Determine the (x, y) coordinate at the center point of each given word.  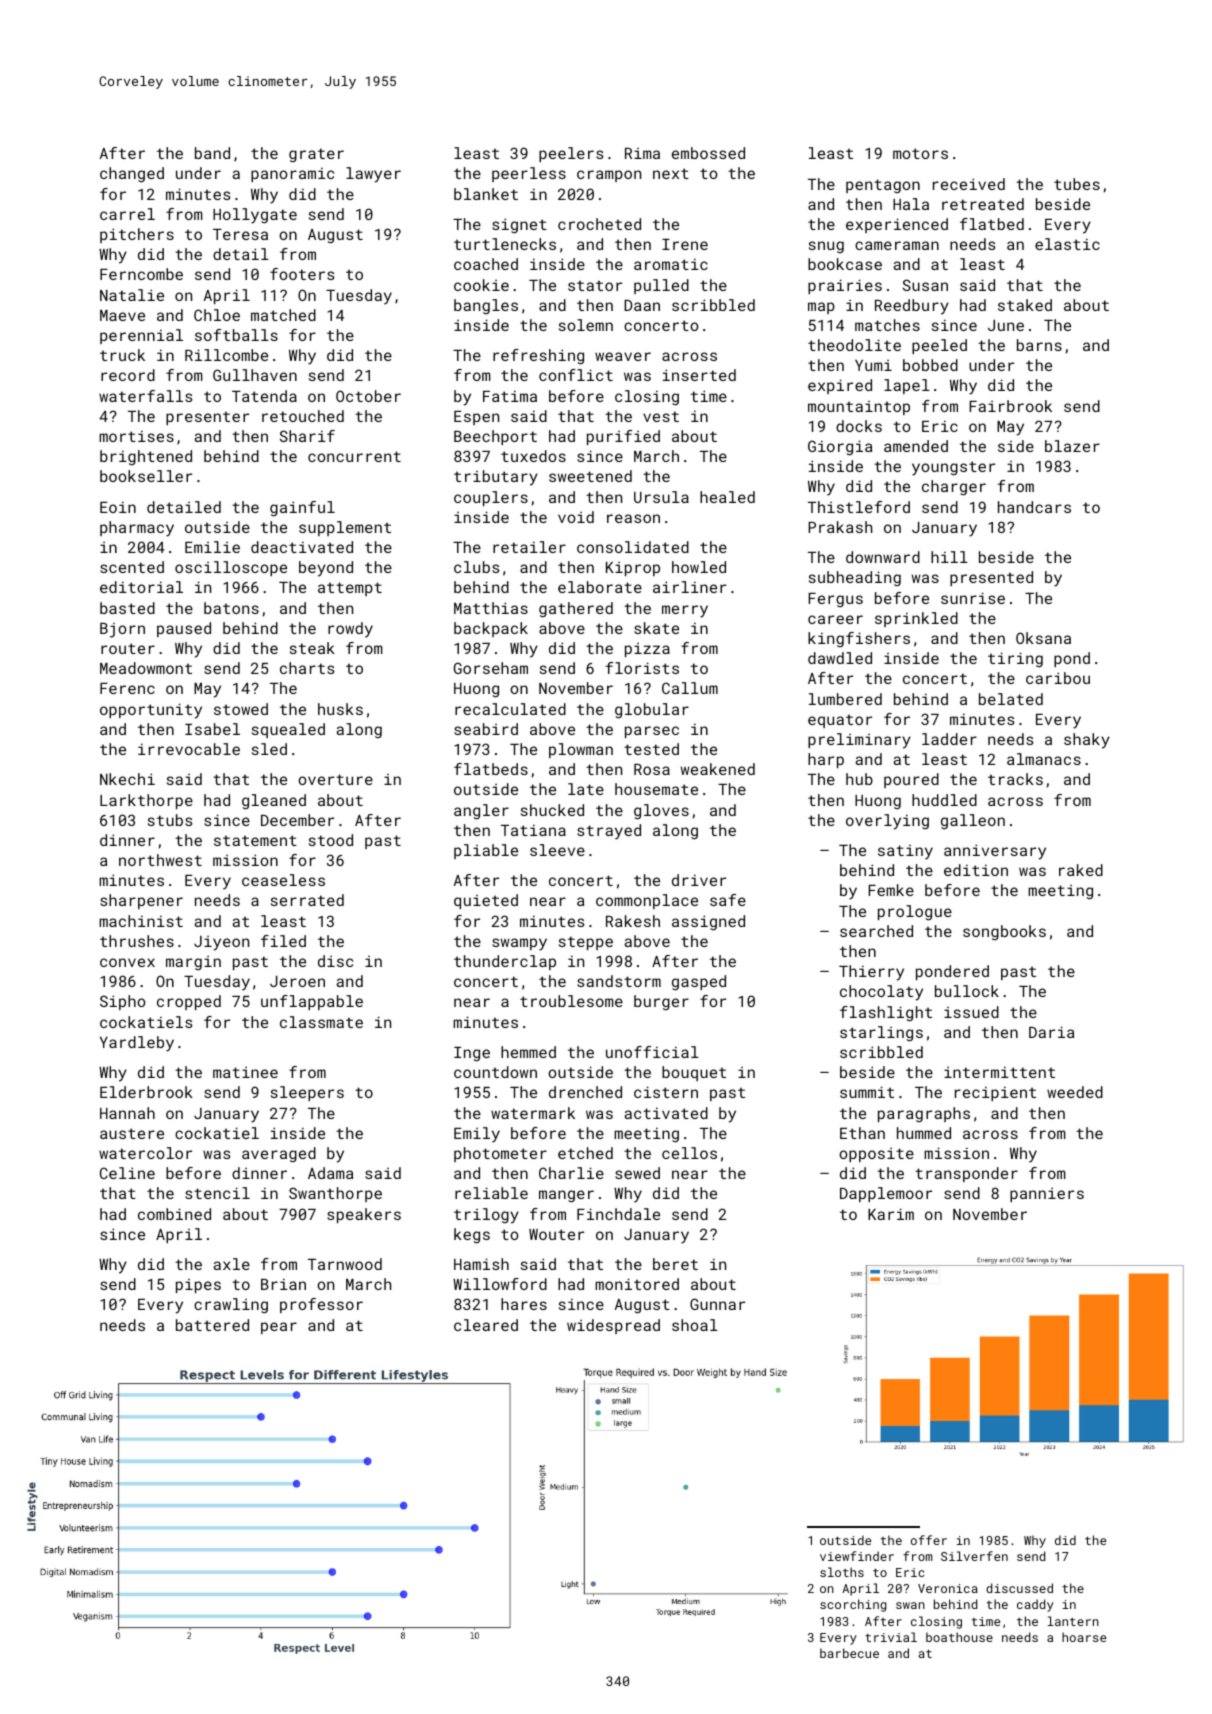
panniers (1047, 1195)
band (212, 153)
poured (911, 780)
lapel (907, 386)
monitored (637, 1284)
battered (212, 1325)
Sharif (307, 436)
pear (279, 1328)
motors (920, 153)
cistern (666, 1092)
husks (340, 709)
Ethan (862, 1133)
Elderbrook (146, 1092)
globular (652, 711)
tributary (496, 478)
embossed (708, 153)
